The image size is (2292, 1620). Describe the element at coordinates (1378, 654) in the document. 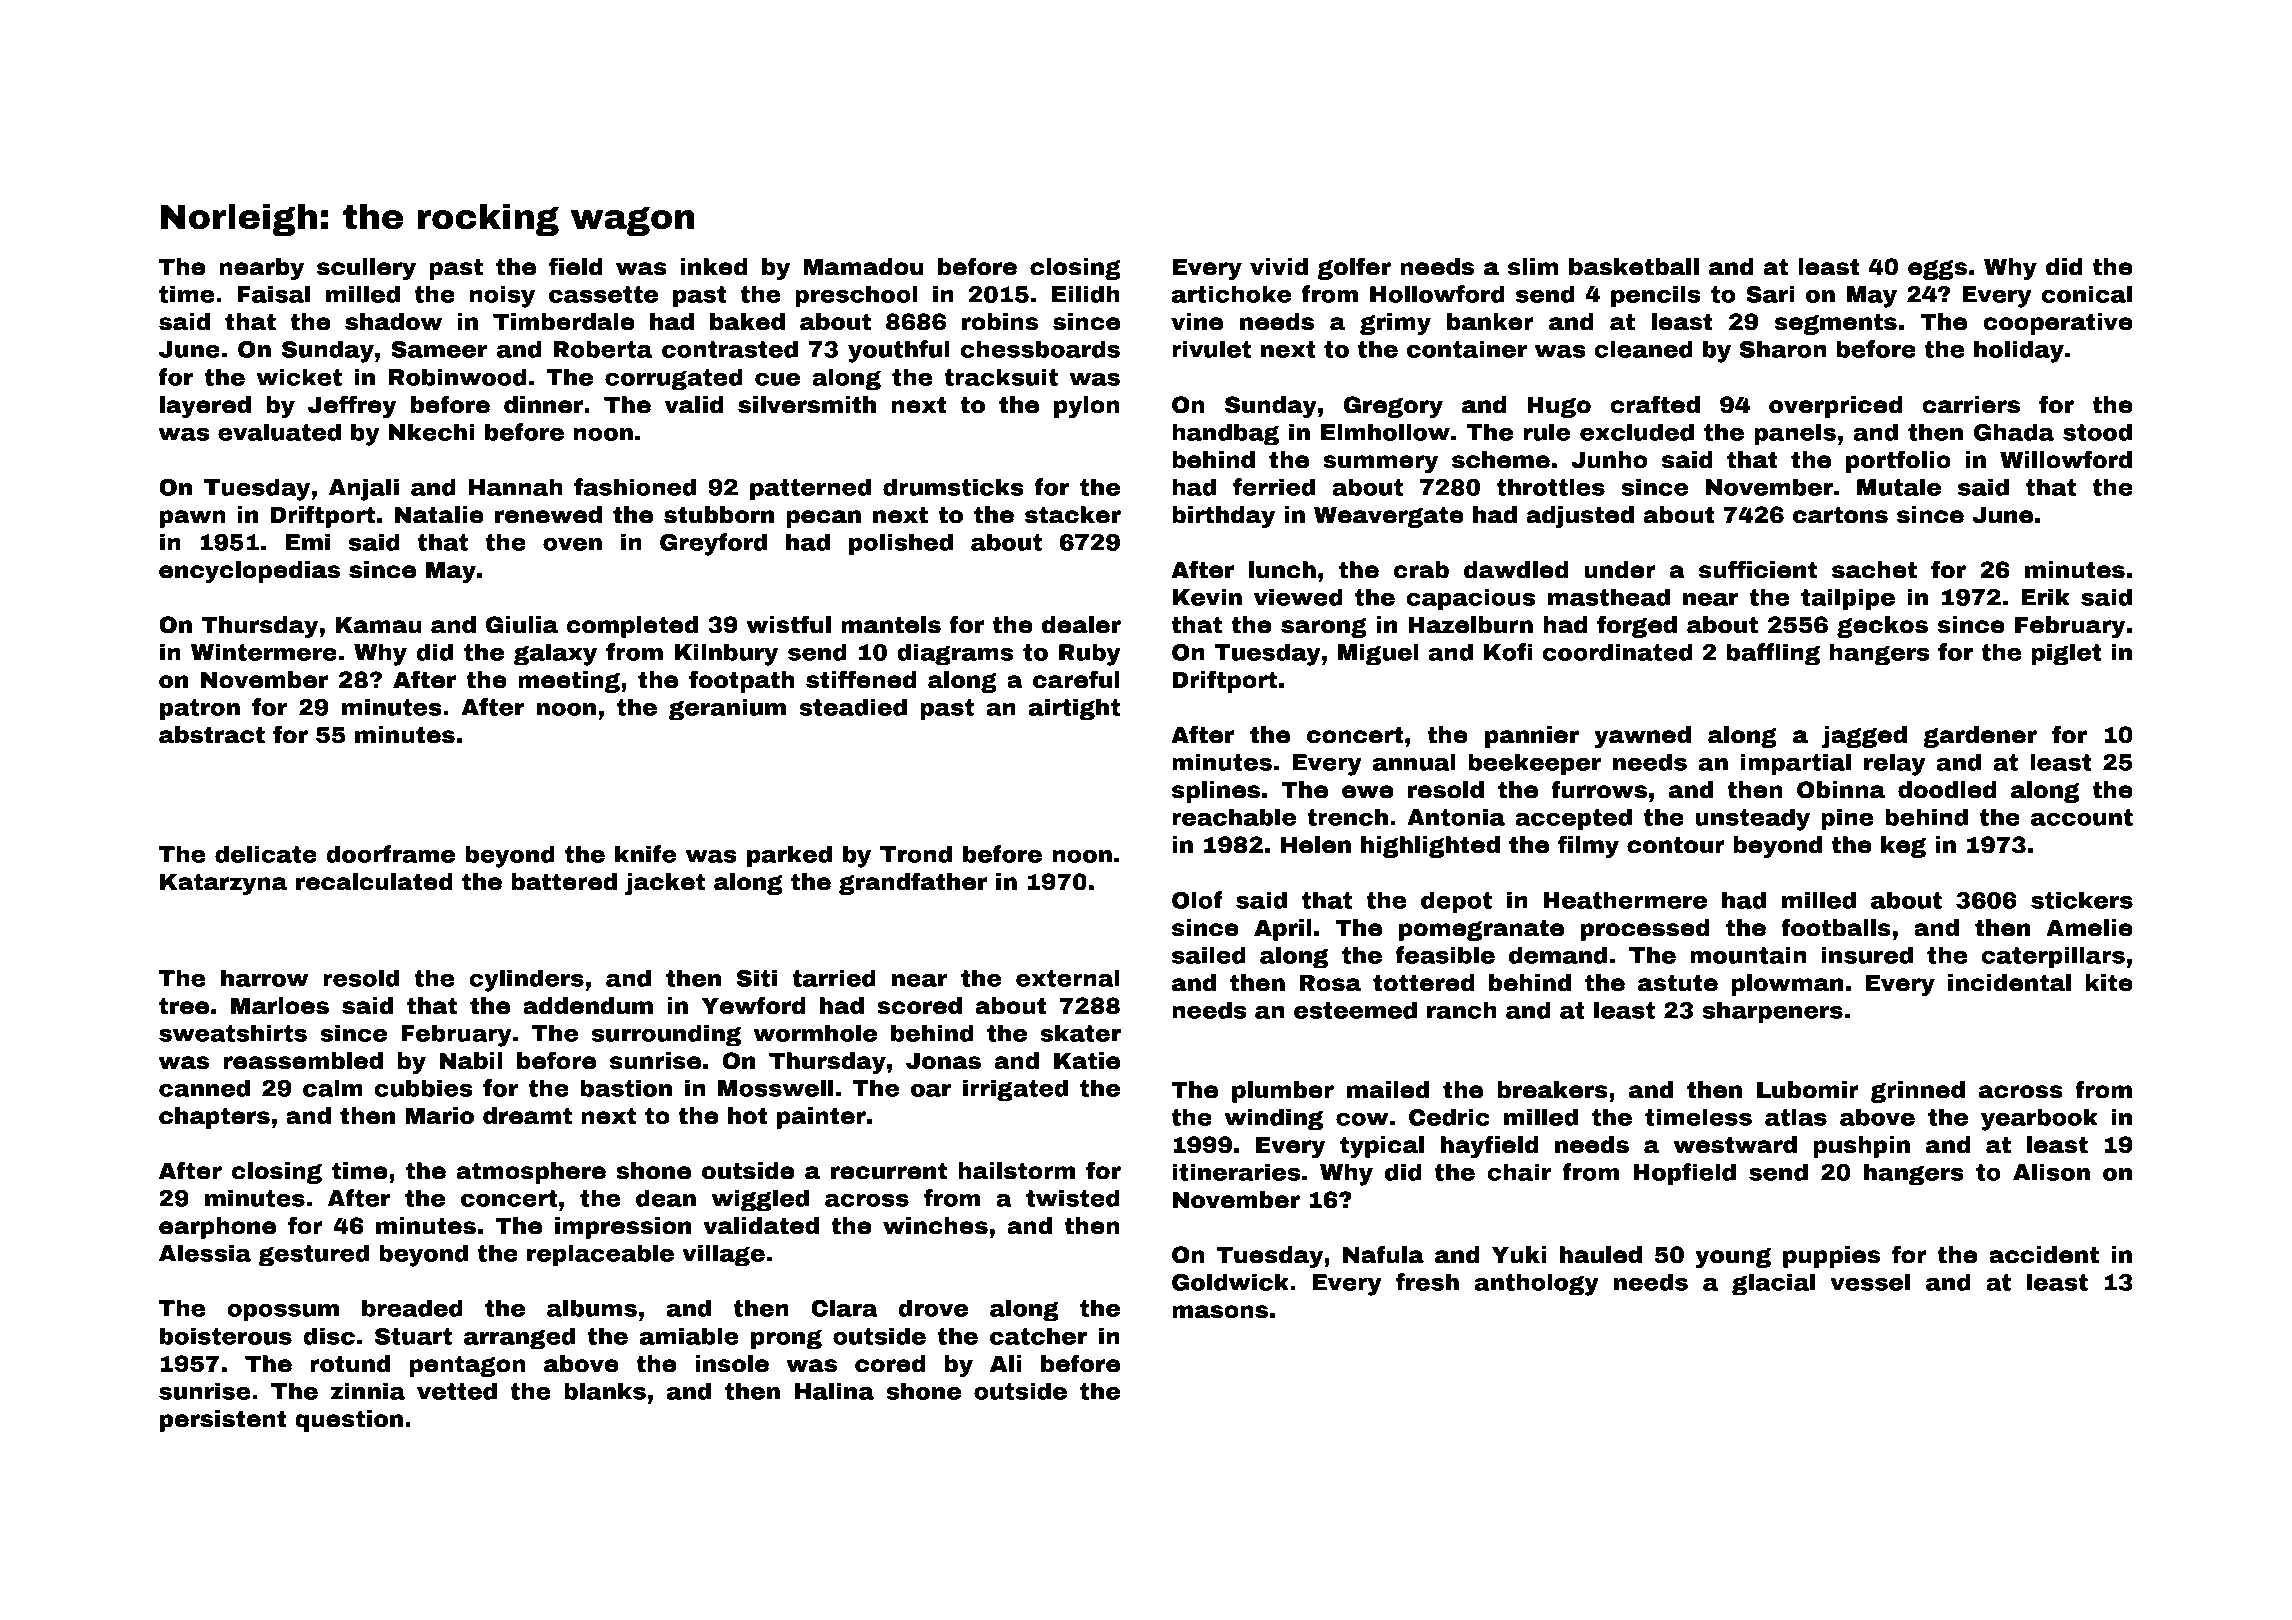

I see `Miguel` at that location.
